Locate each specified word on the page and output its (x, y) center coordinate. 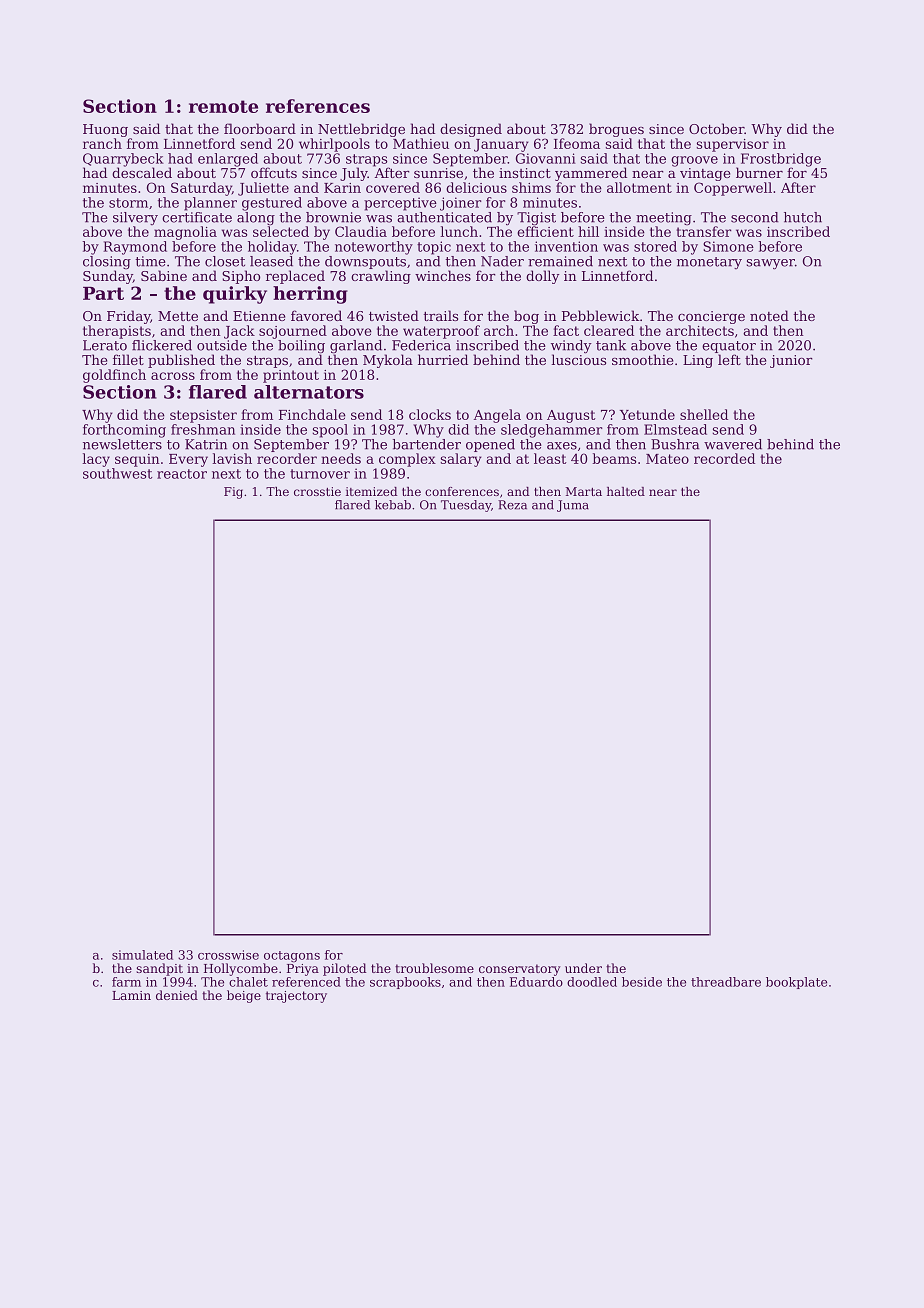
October (716, 128)
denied (177, 995)
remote (223, 106)
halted (626, 491)
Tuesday (466, 506)
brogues (616, 130)
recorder (287, 458)
